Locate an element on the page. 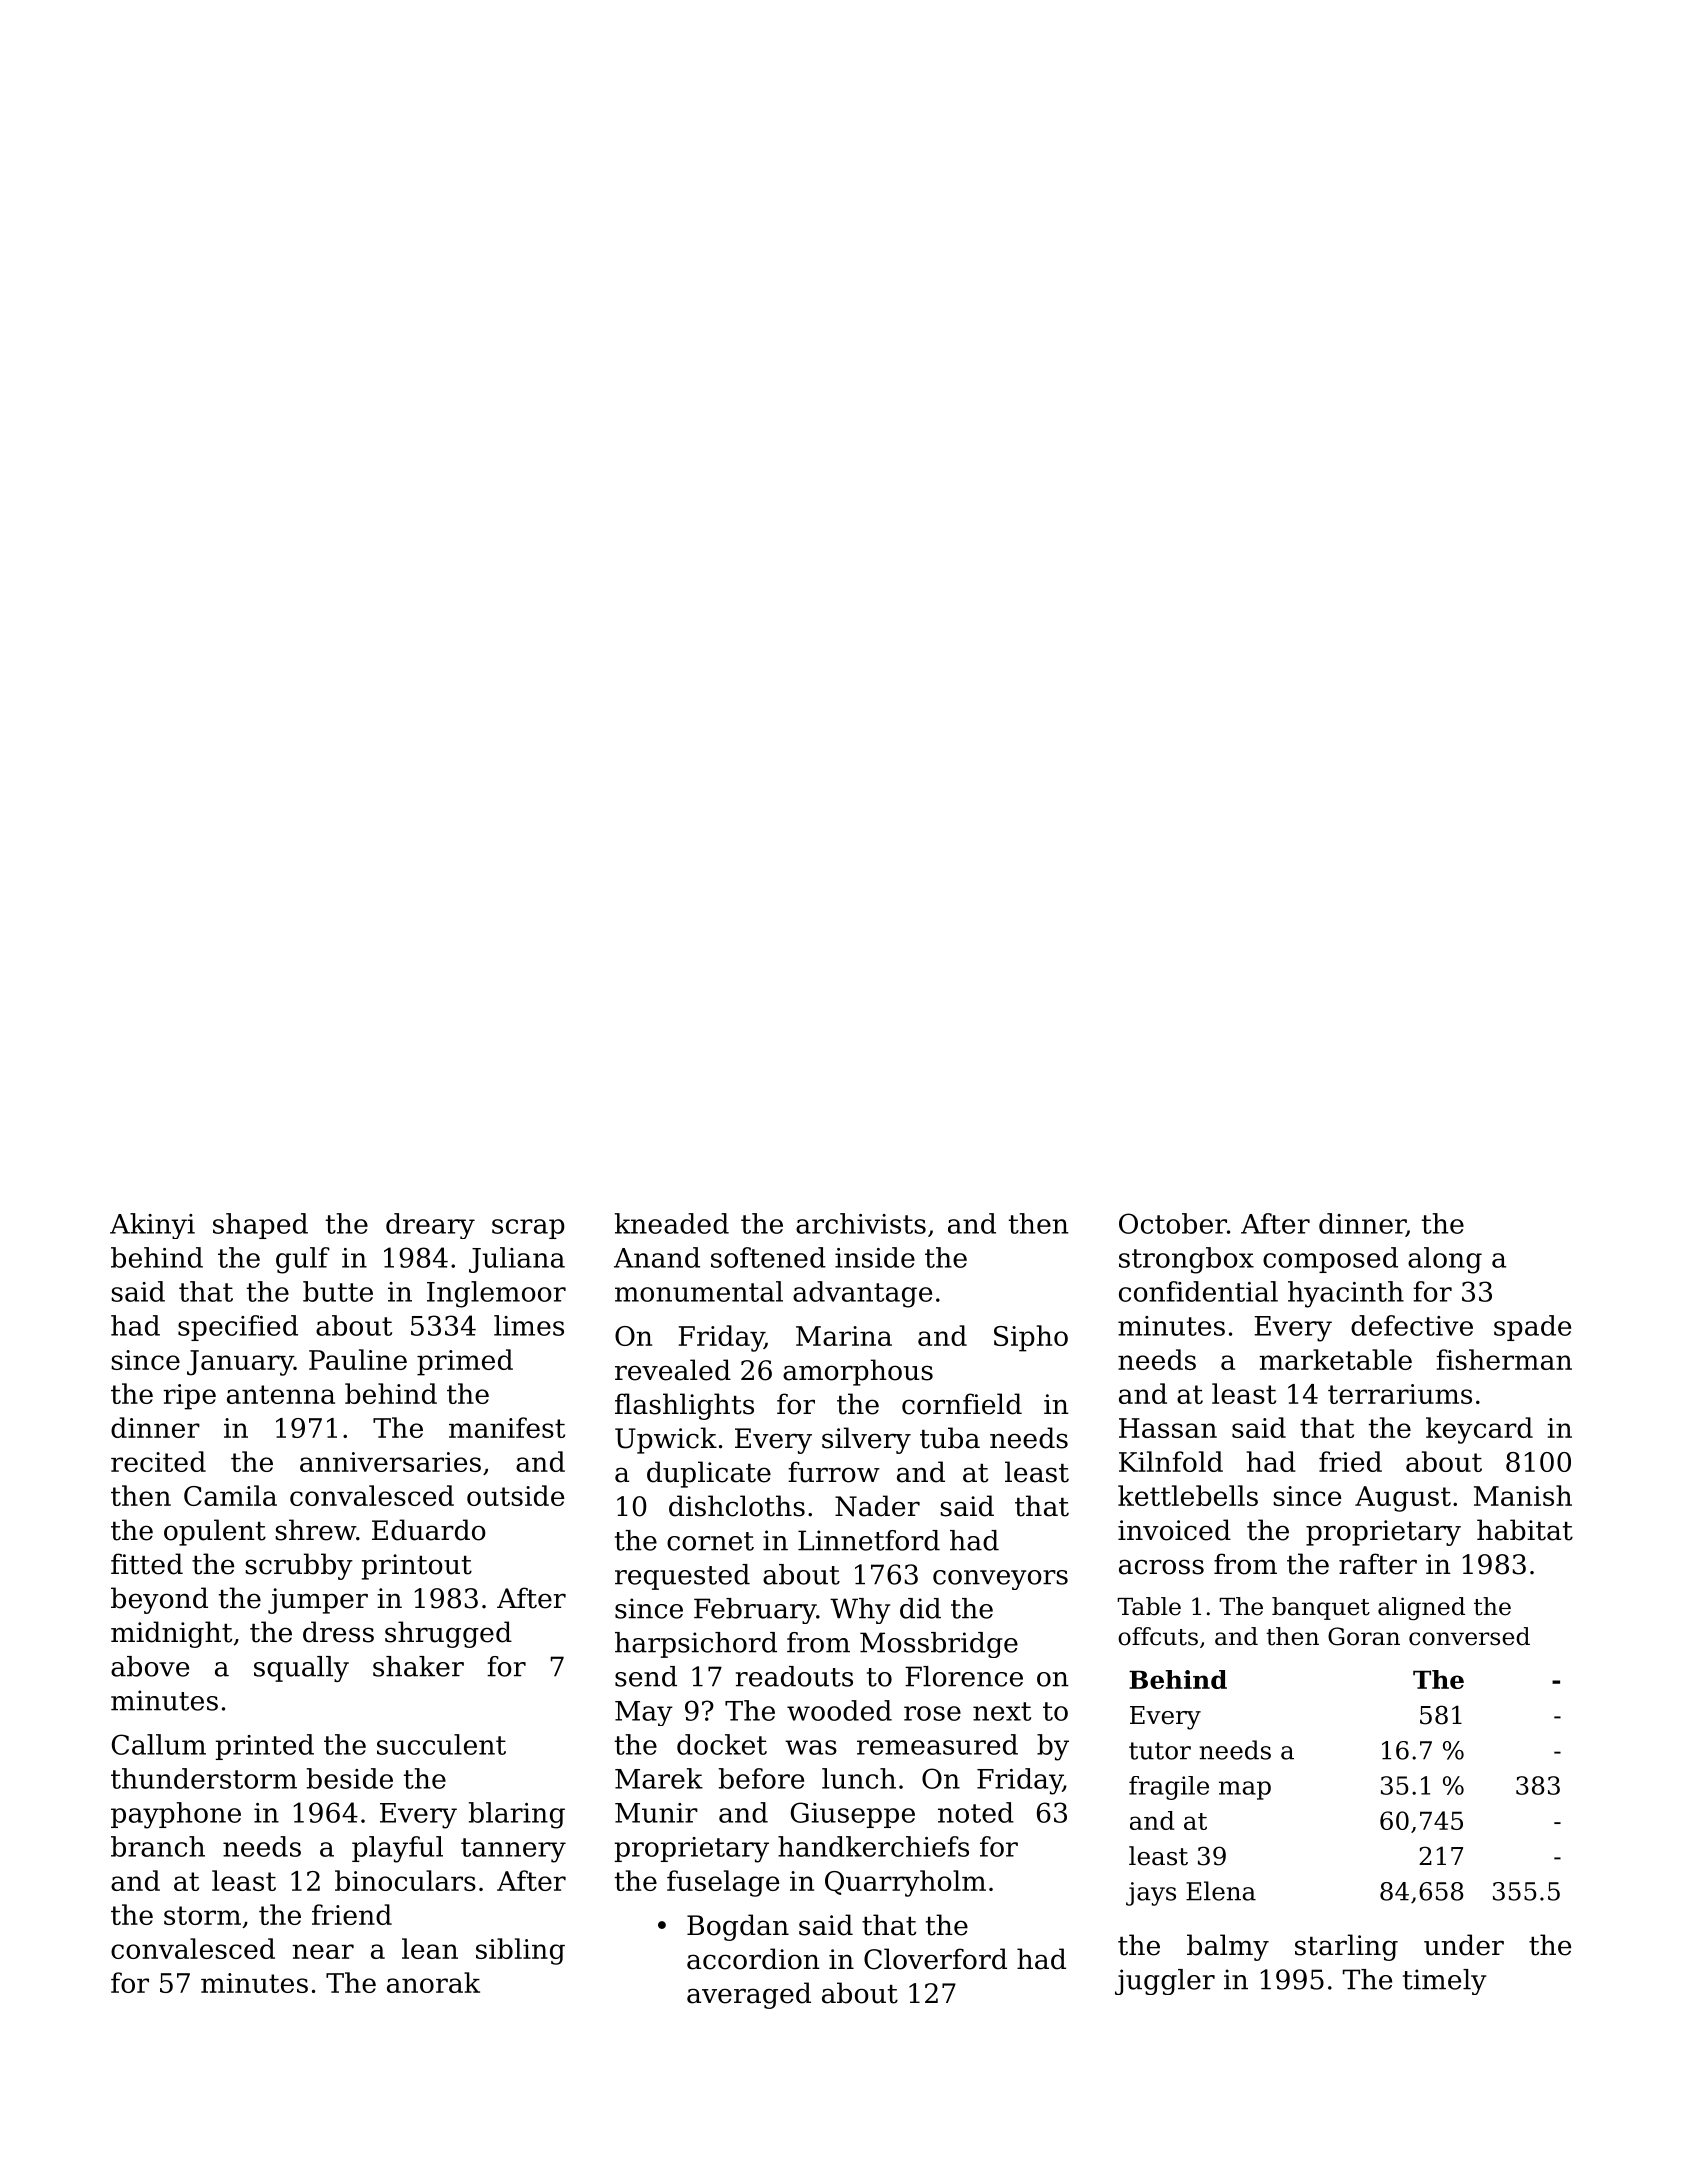 Image resolution: width=1683 pixels, height=2178 pixels. archivists is located at coordinates (861, 1223).
